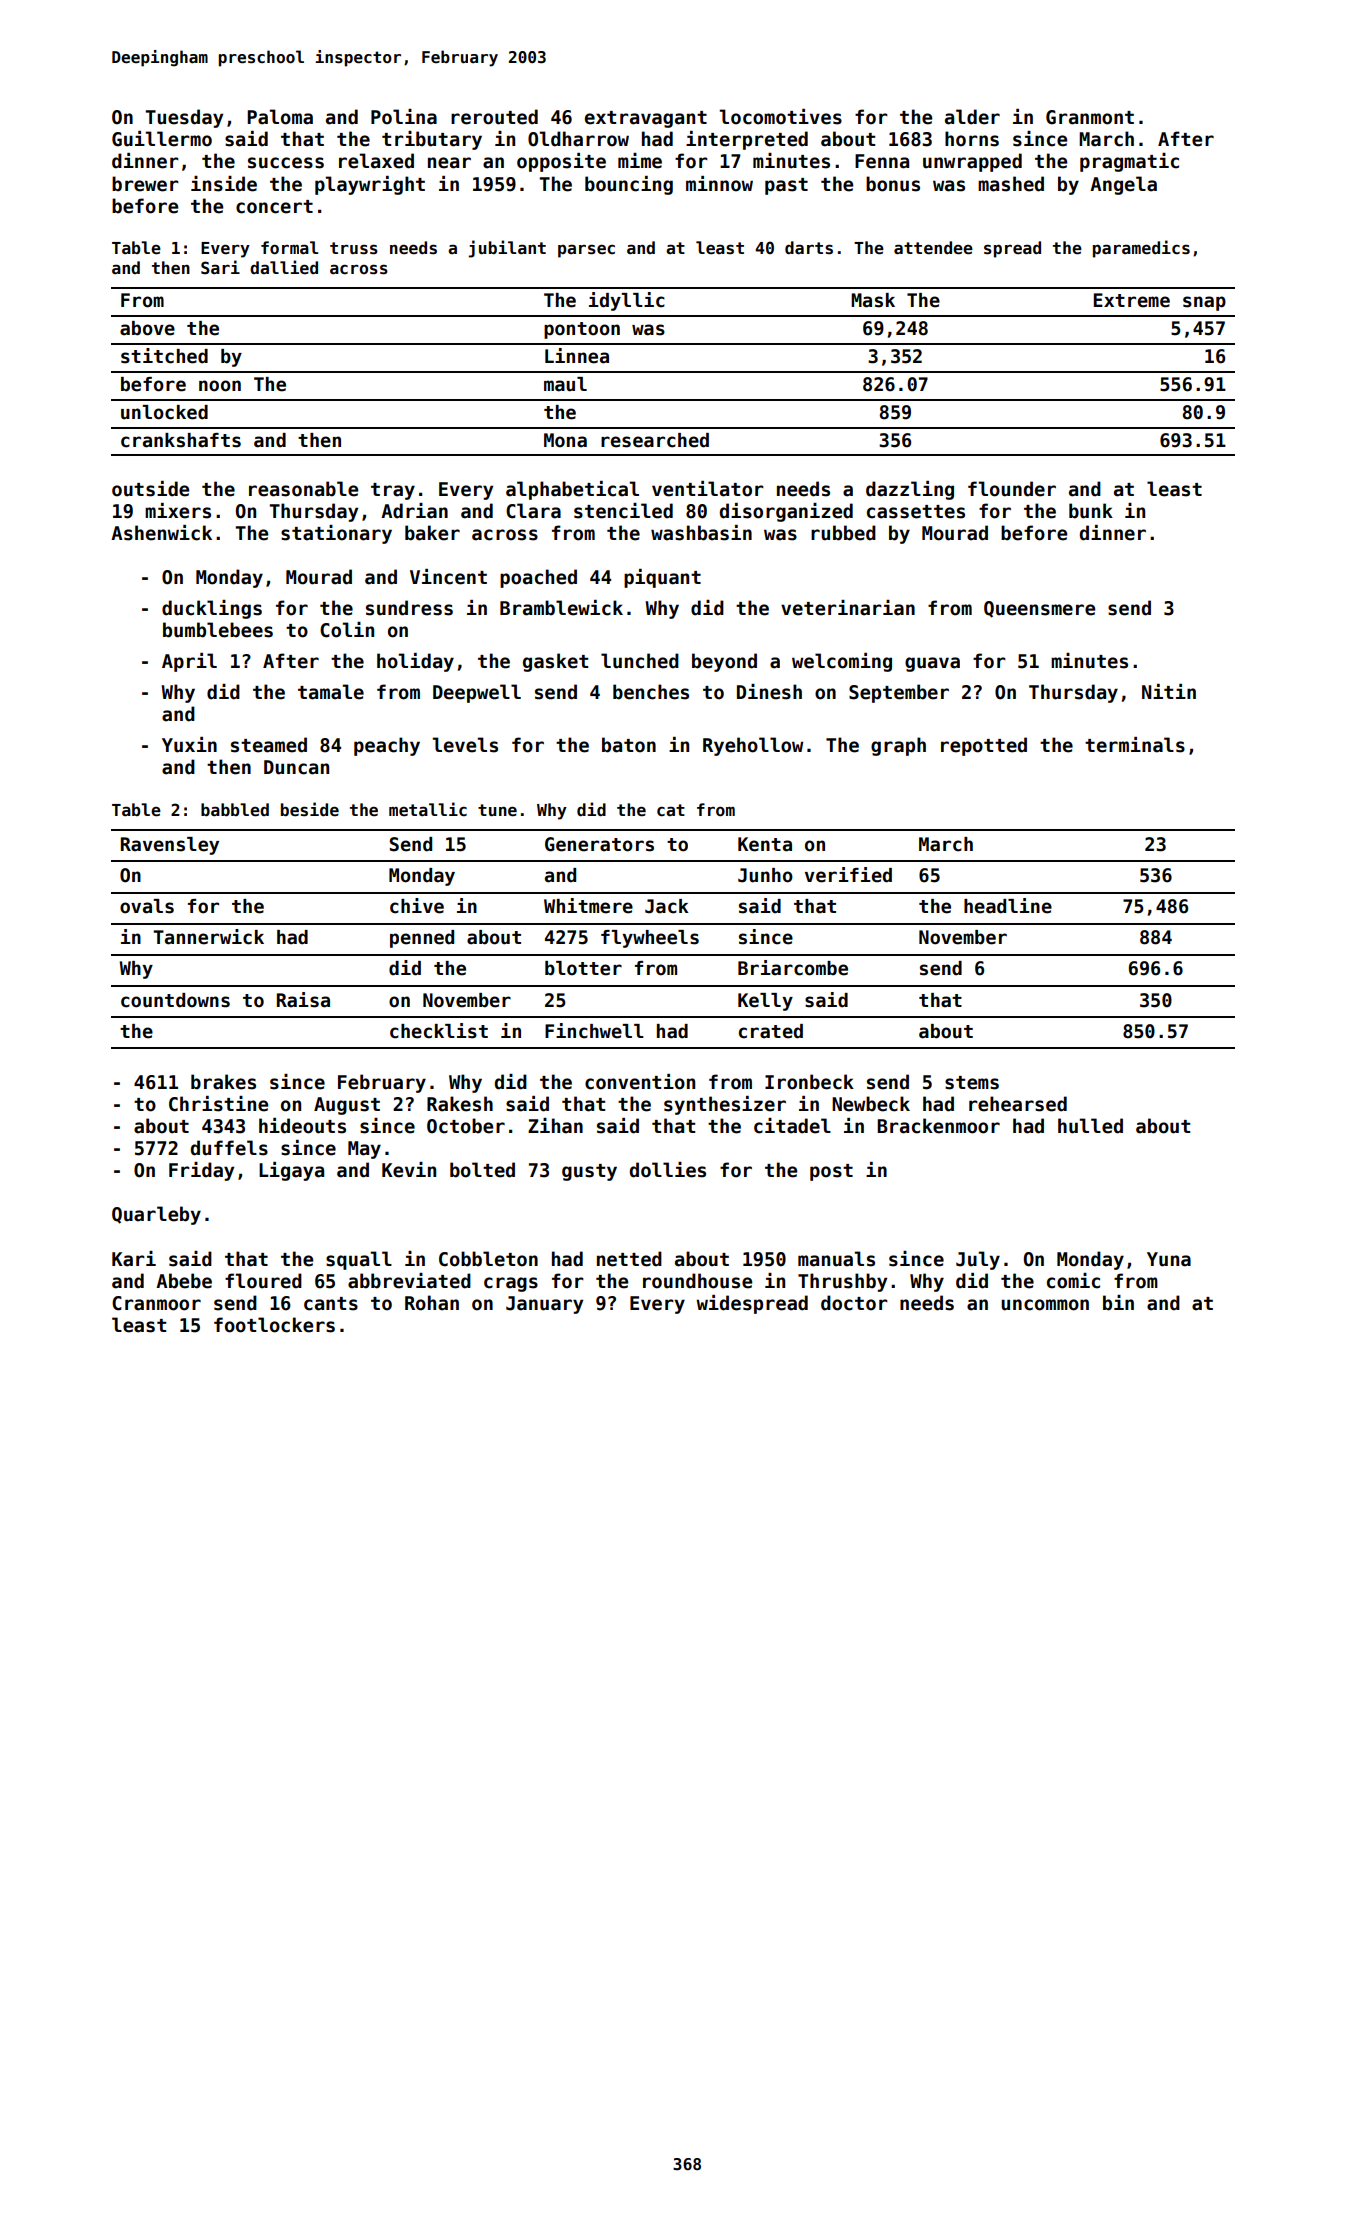 The image size is (1346, 2217). What do you see at coordinates (1039, 609) in the document?
I see `Queensmere` at bounding box center [1039, 609].
